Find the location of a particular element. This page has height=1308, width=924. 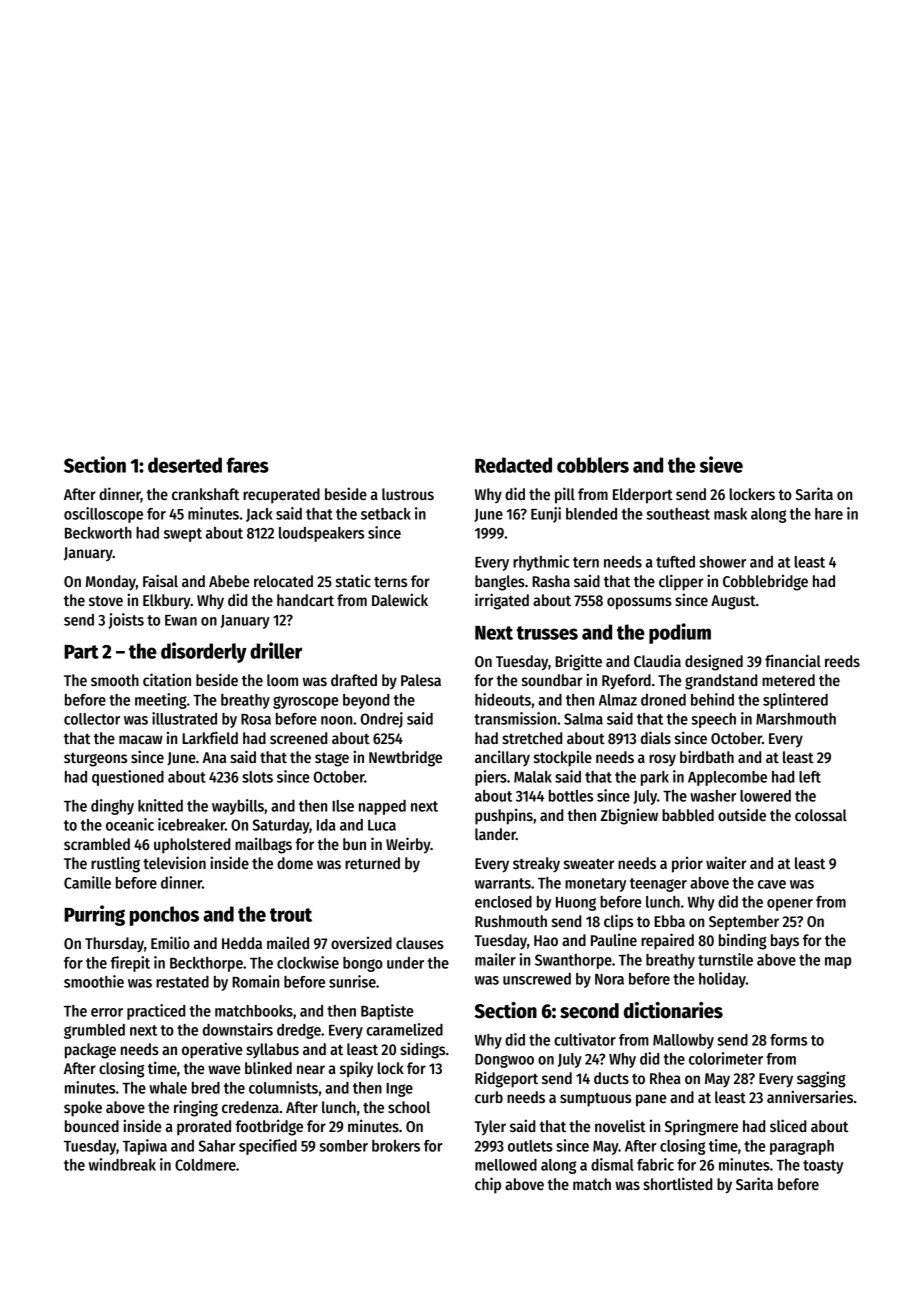

tufted is located at coordinates (675, 562).
